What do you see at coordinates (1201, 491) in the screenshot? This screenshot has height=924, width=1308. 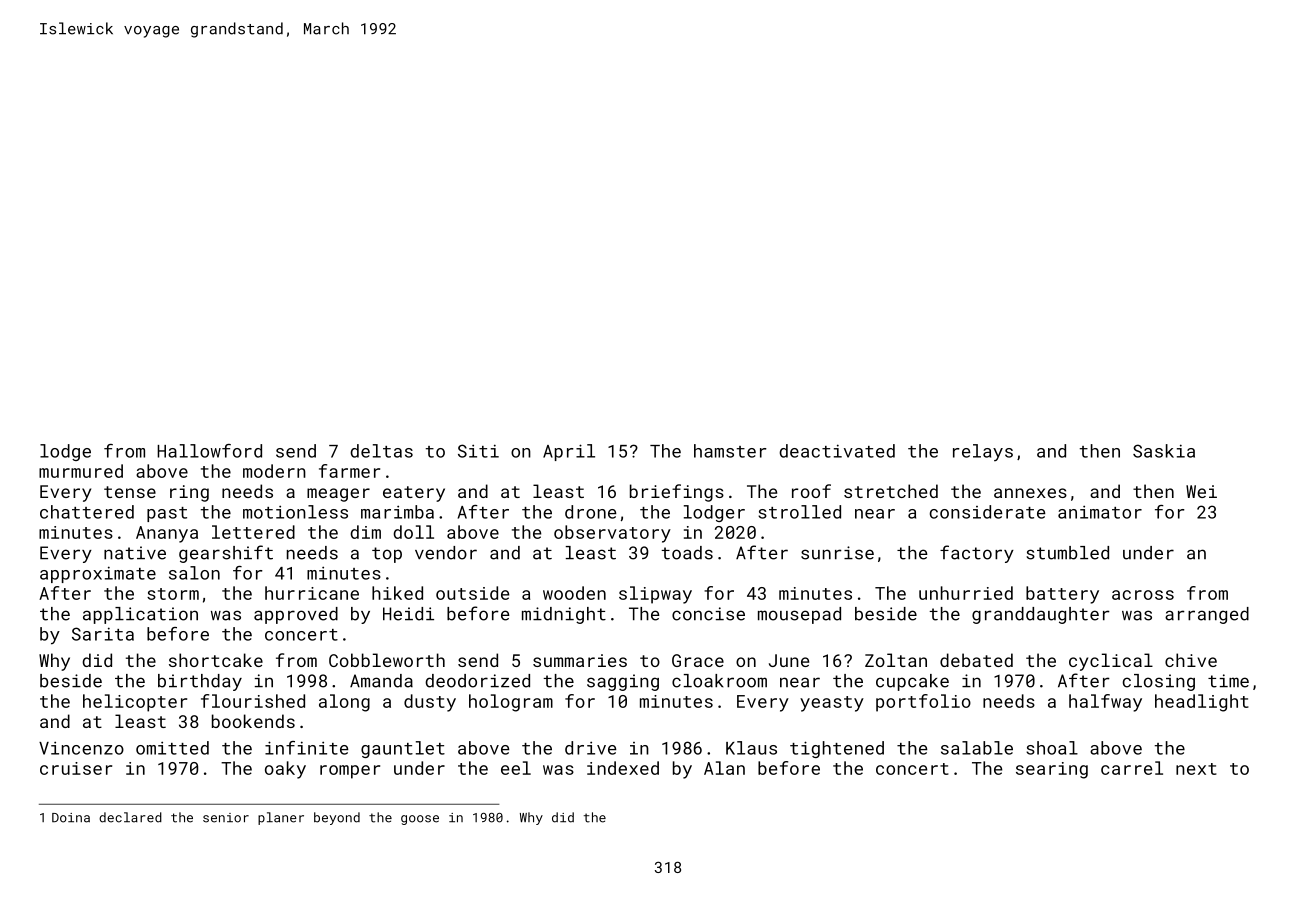 I see `Wei` at bounding box center [1201, 491].
